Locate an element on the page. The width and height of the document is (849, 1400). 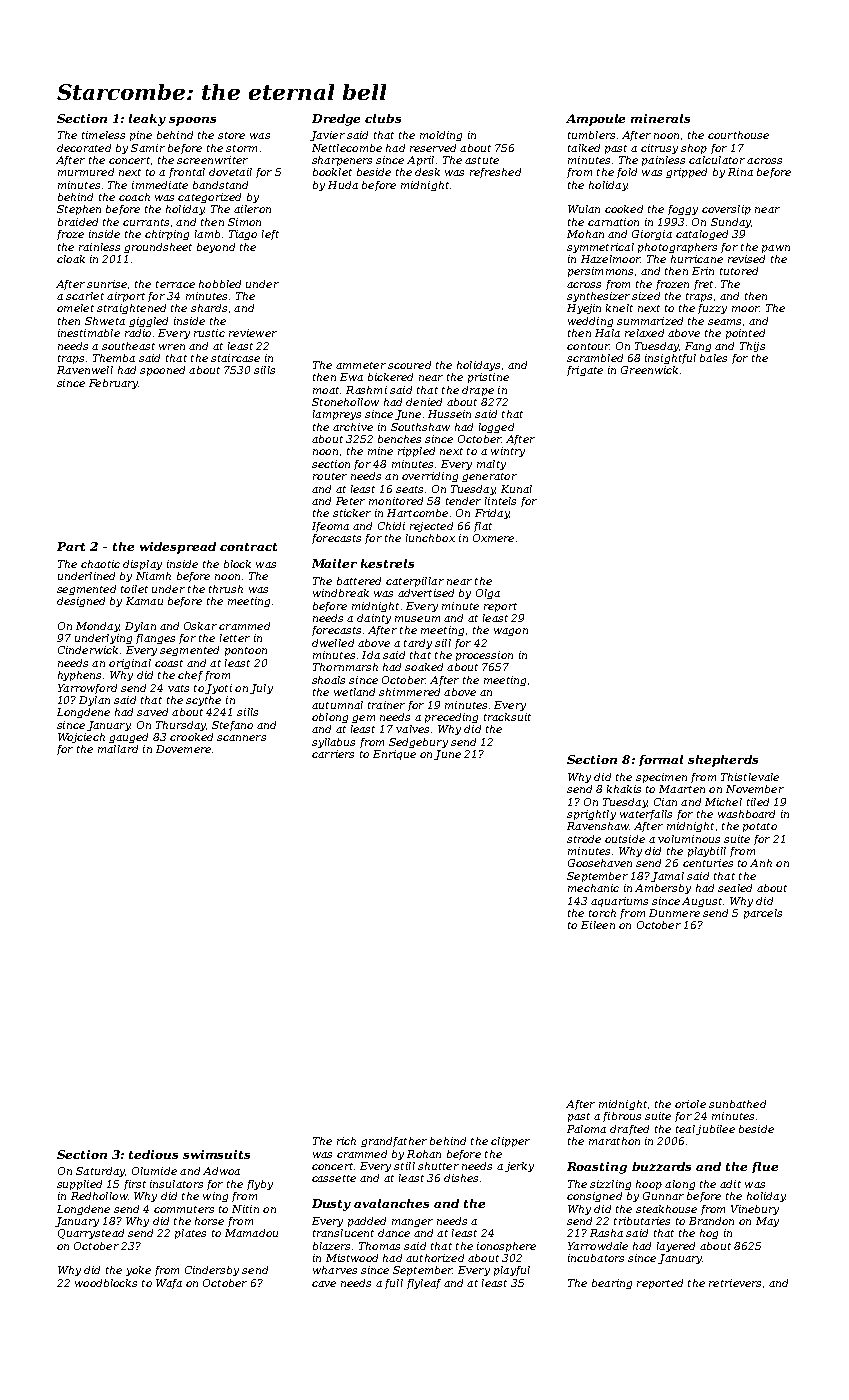
Wafa is located at coordinates (169, 1284).
